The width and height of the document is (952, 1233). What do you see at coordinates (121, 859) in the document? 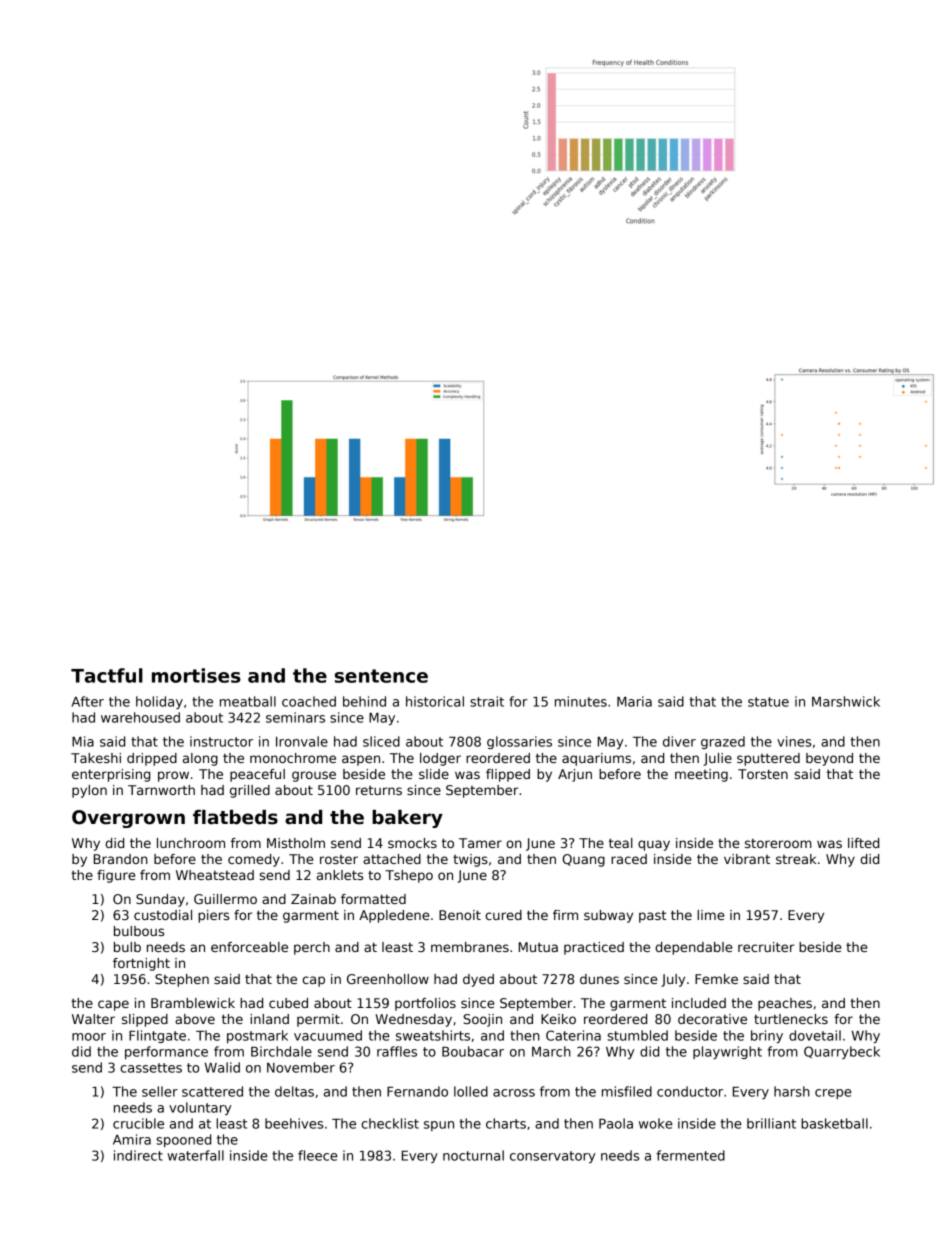
I see `Brandon` at bounding box center [121, 859].
